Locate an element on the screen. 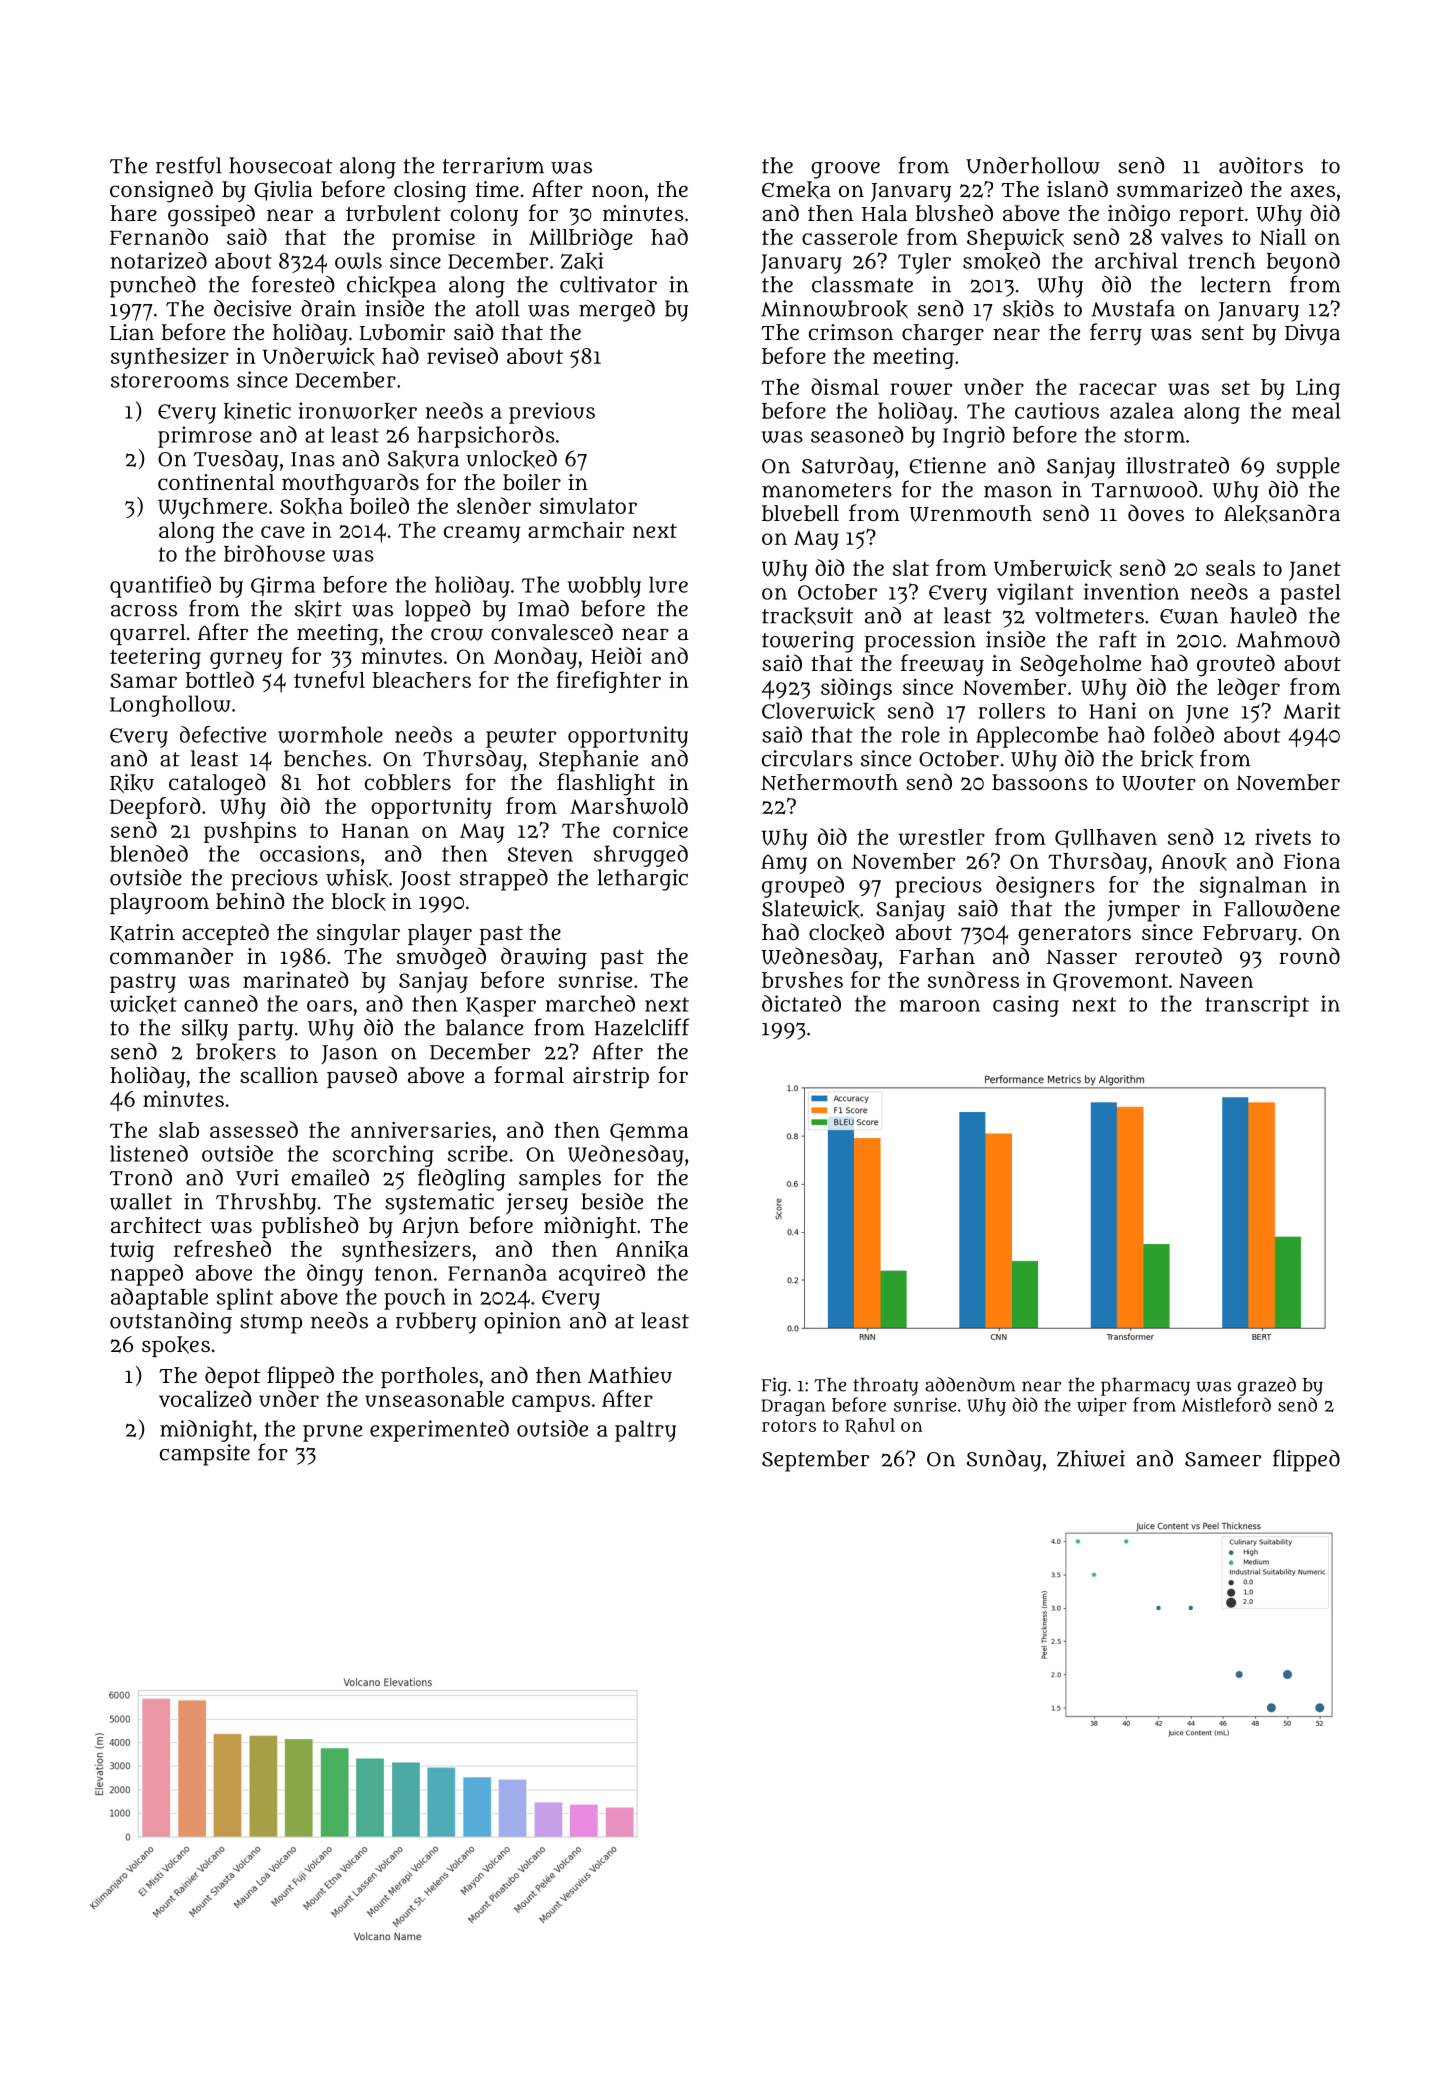  Divya is located at coordinates (1312, 334).
